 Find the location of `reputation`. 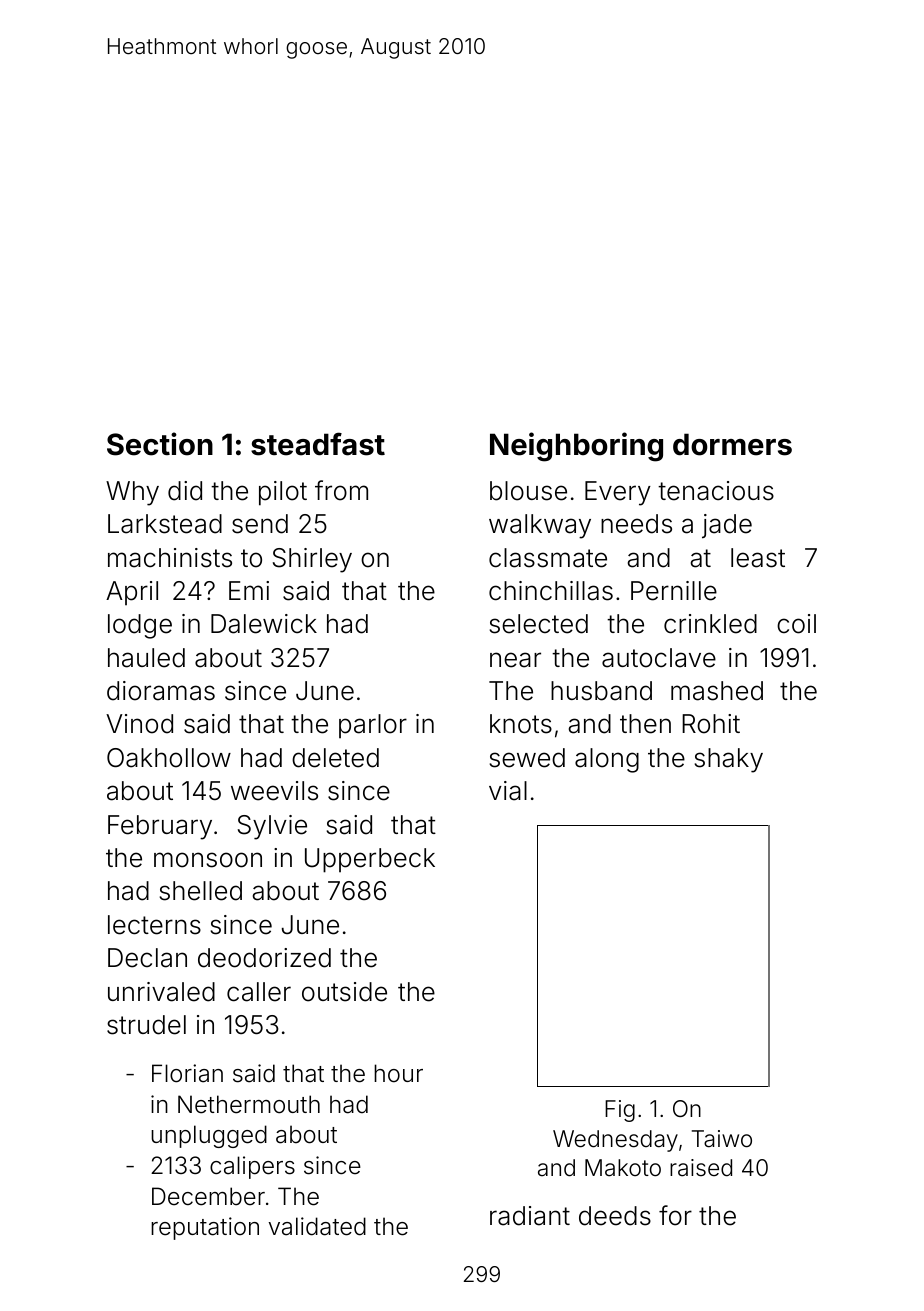

reputation is located at coordinates (205, 1228).
